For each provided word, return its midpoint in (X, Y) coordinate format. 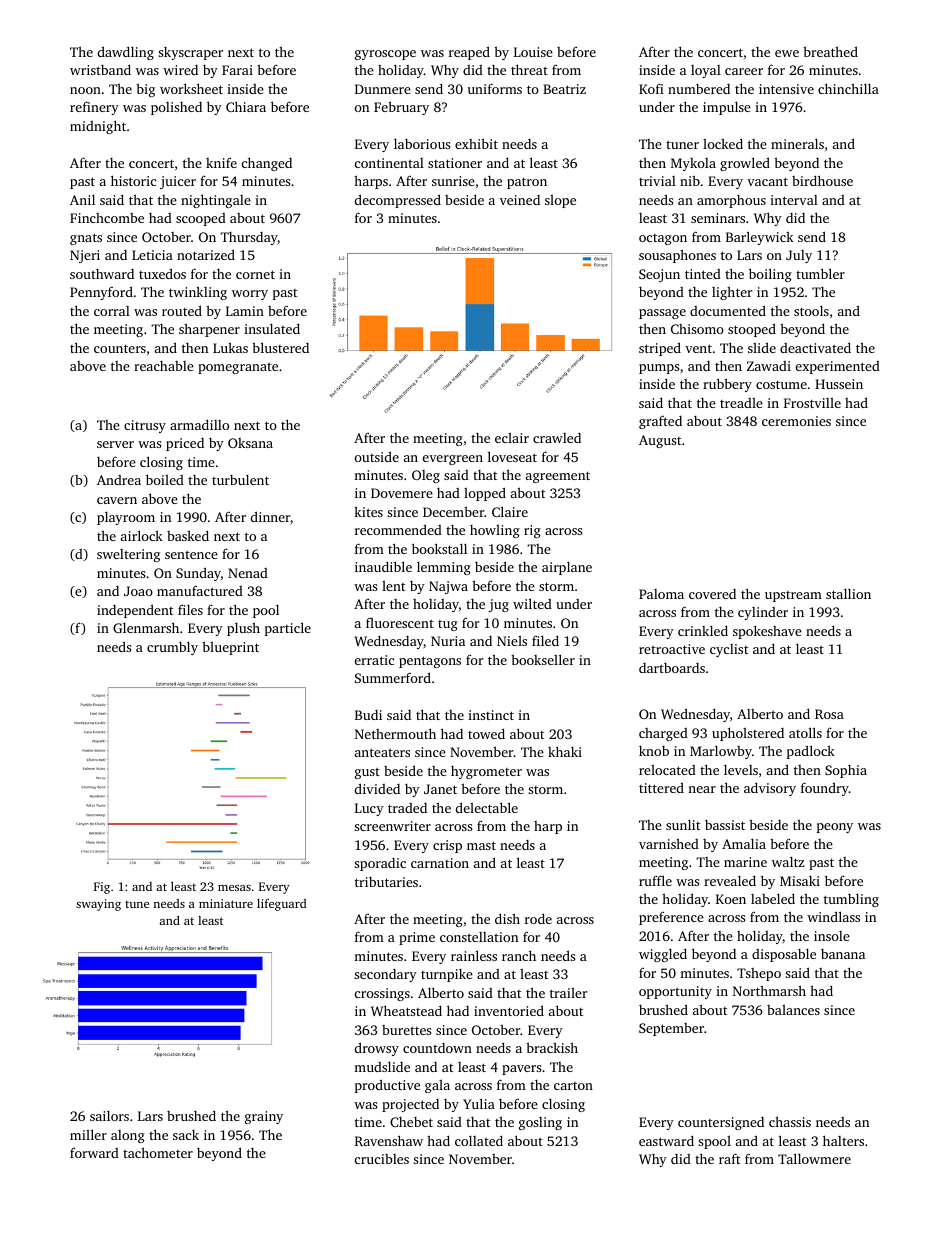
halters (843, 1140)
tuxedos (162, 273)
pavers (521, 1070)
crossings (382, 994)
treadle (741, 403)
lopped (485, 494)
